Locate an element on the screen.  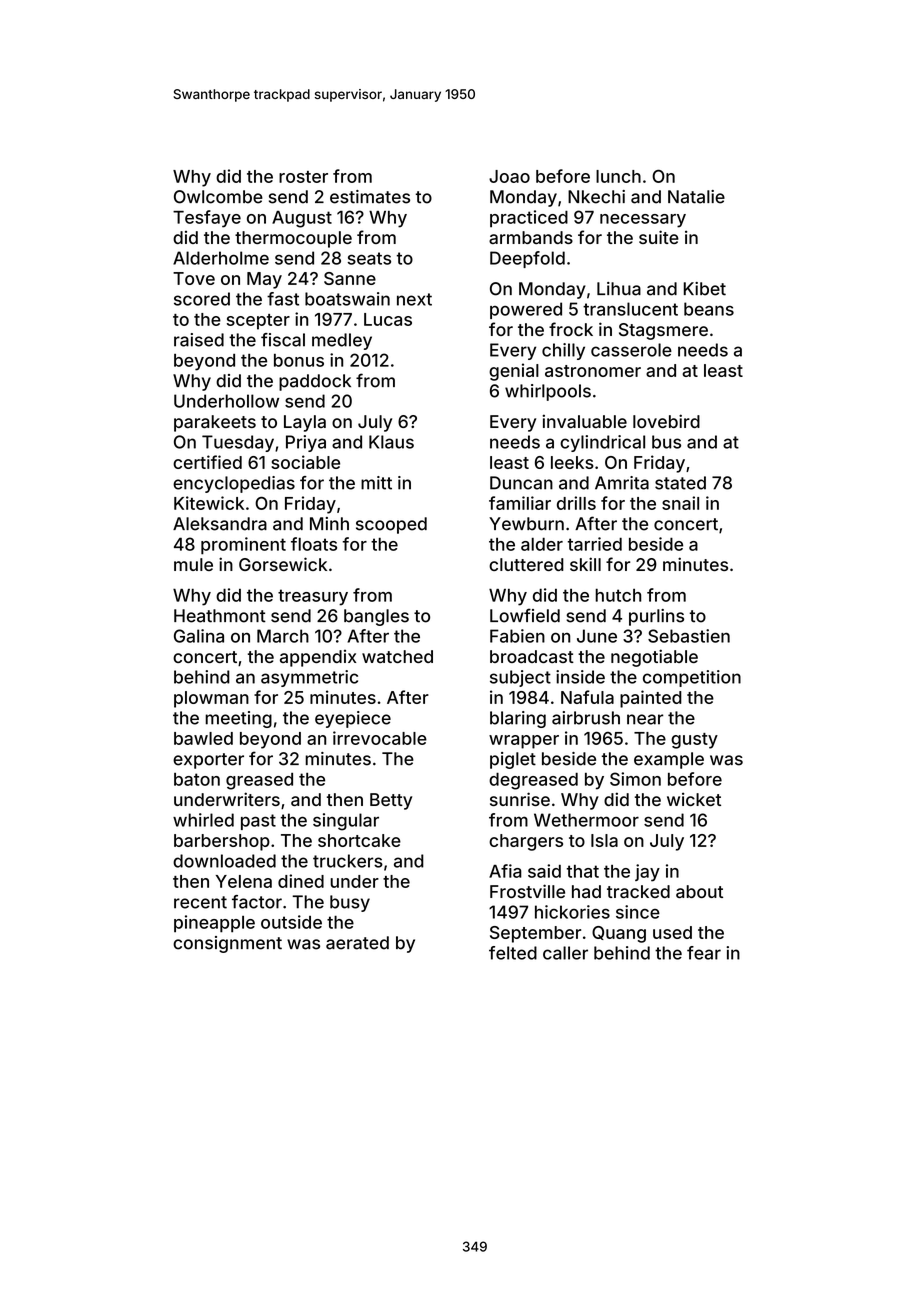
fear is located at coordinates (704, 953).
